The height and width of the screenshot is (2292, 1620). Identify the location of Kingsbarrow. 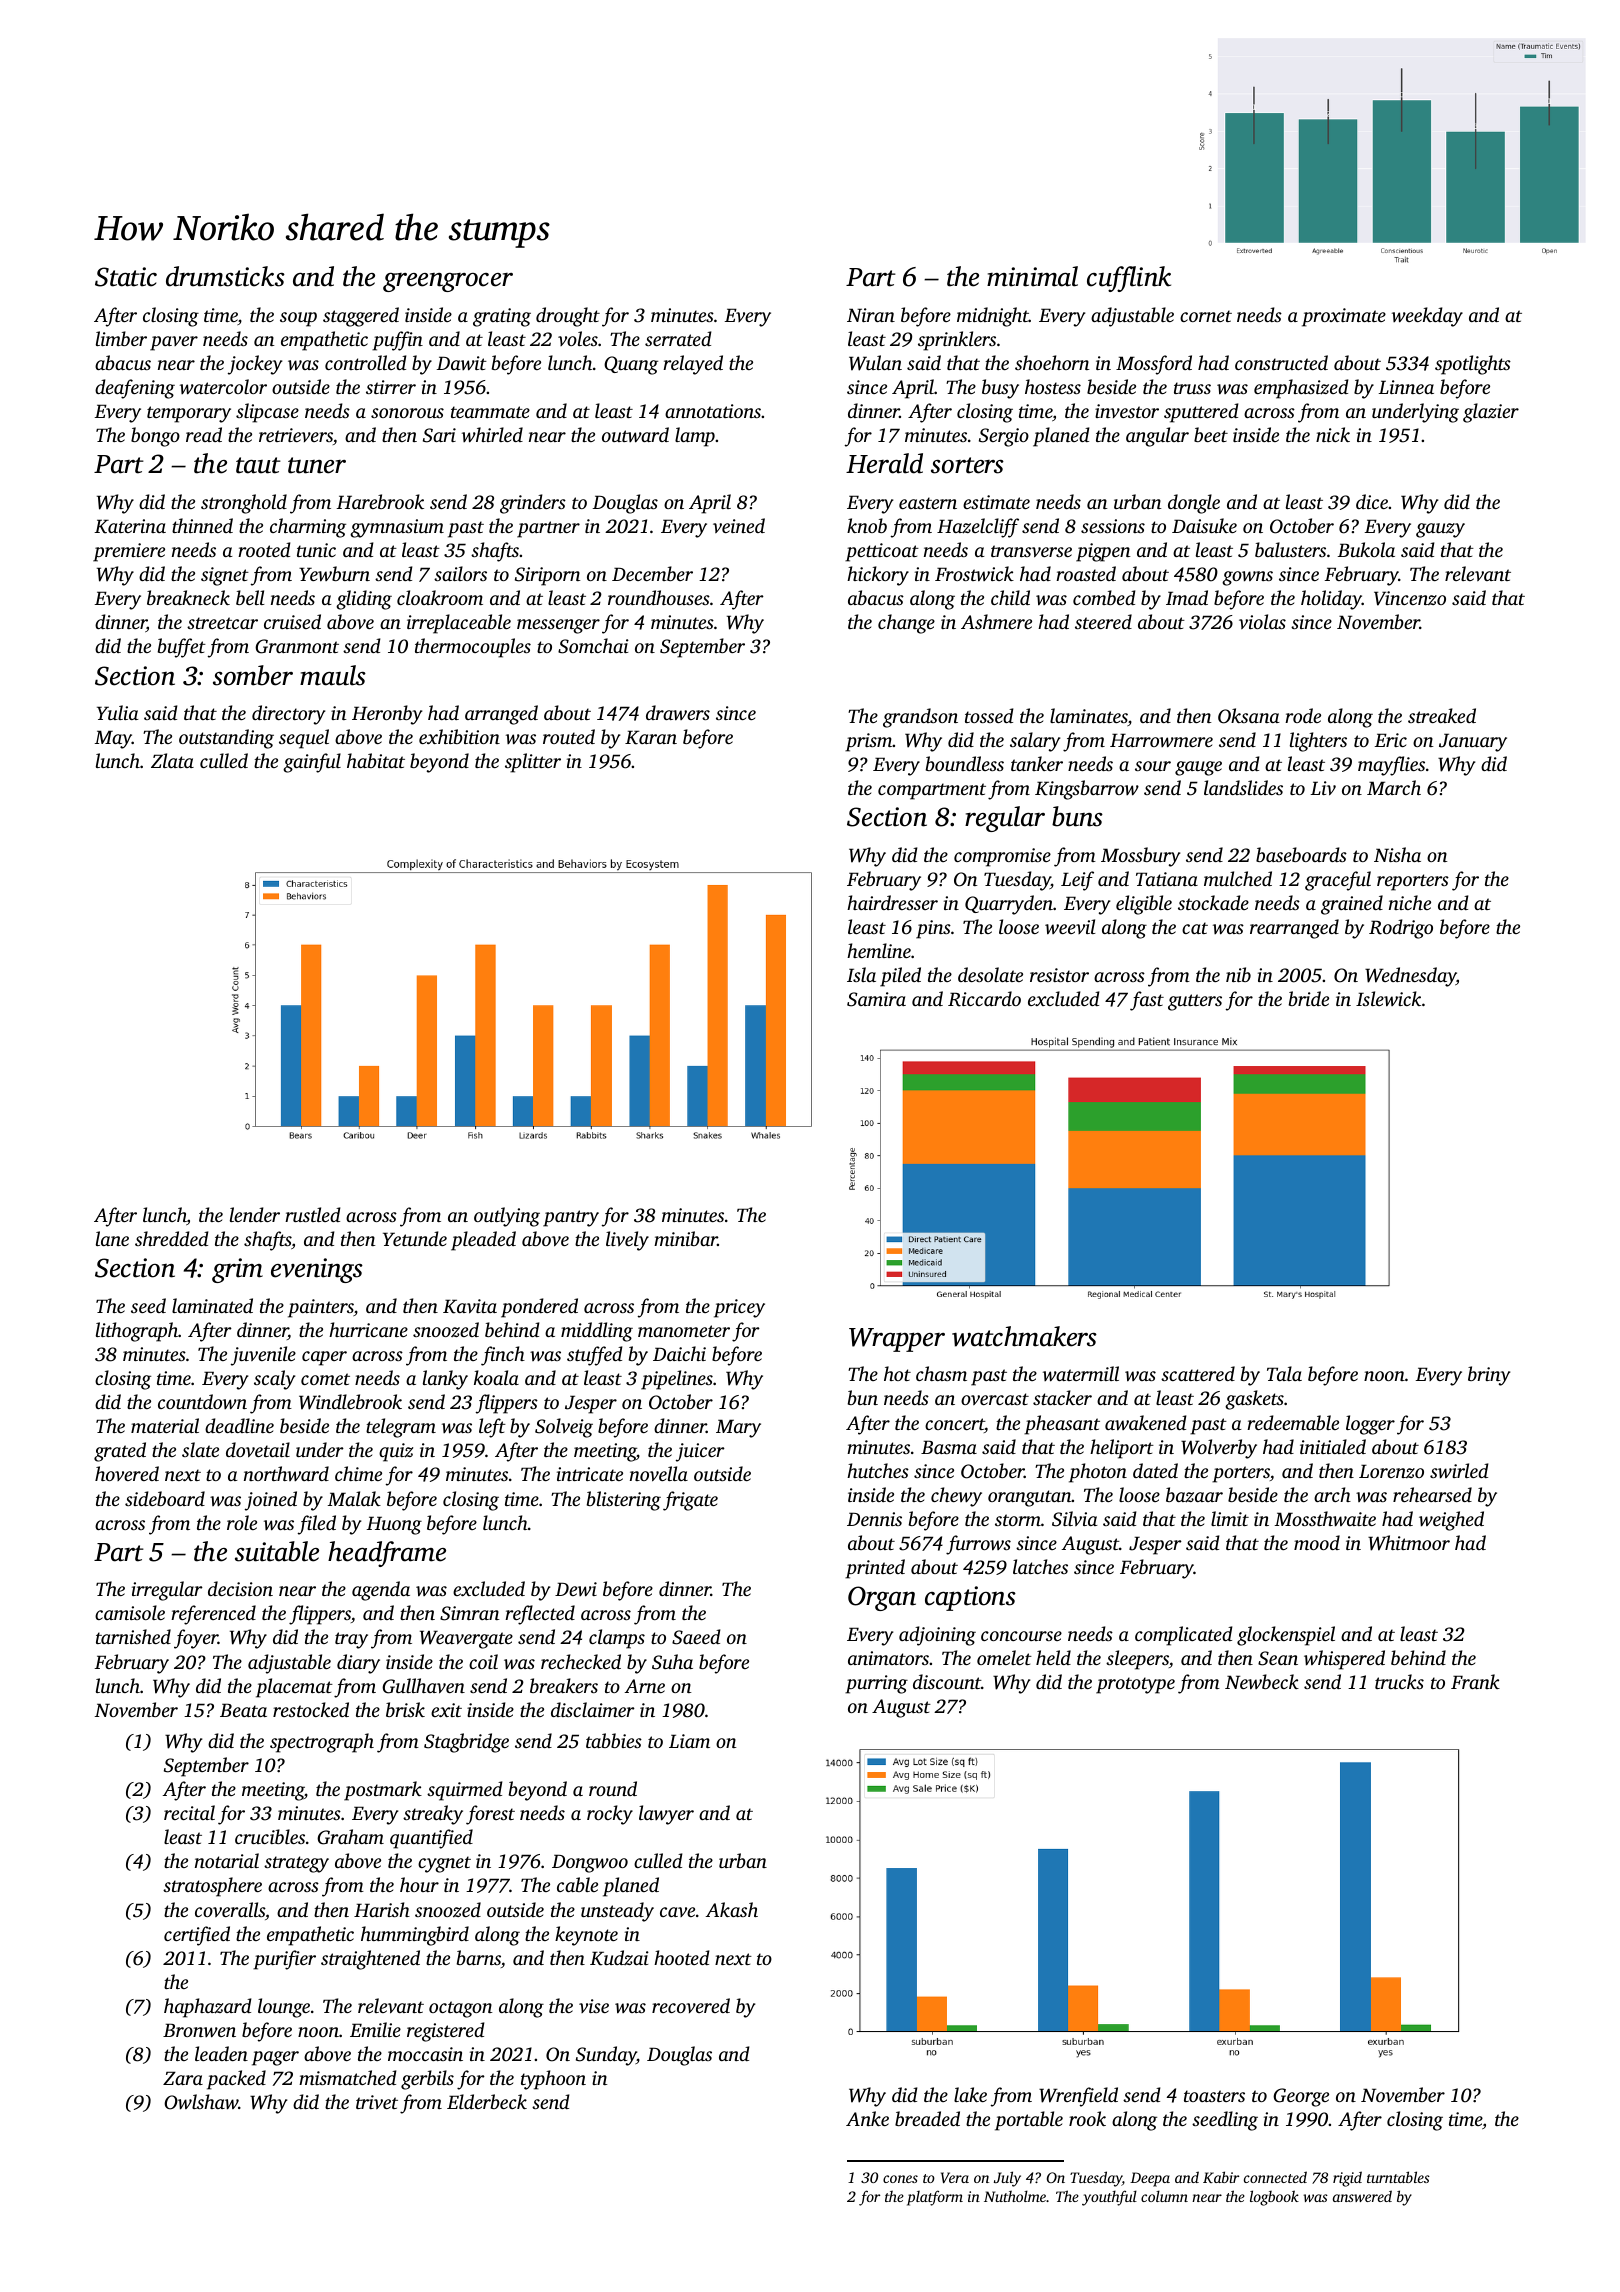
(1087, 790).
